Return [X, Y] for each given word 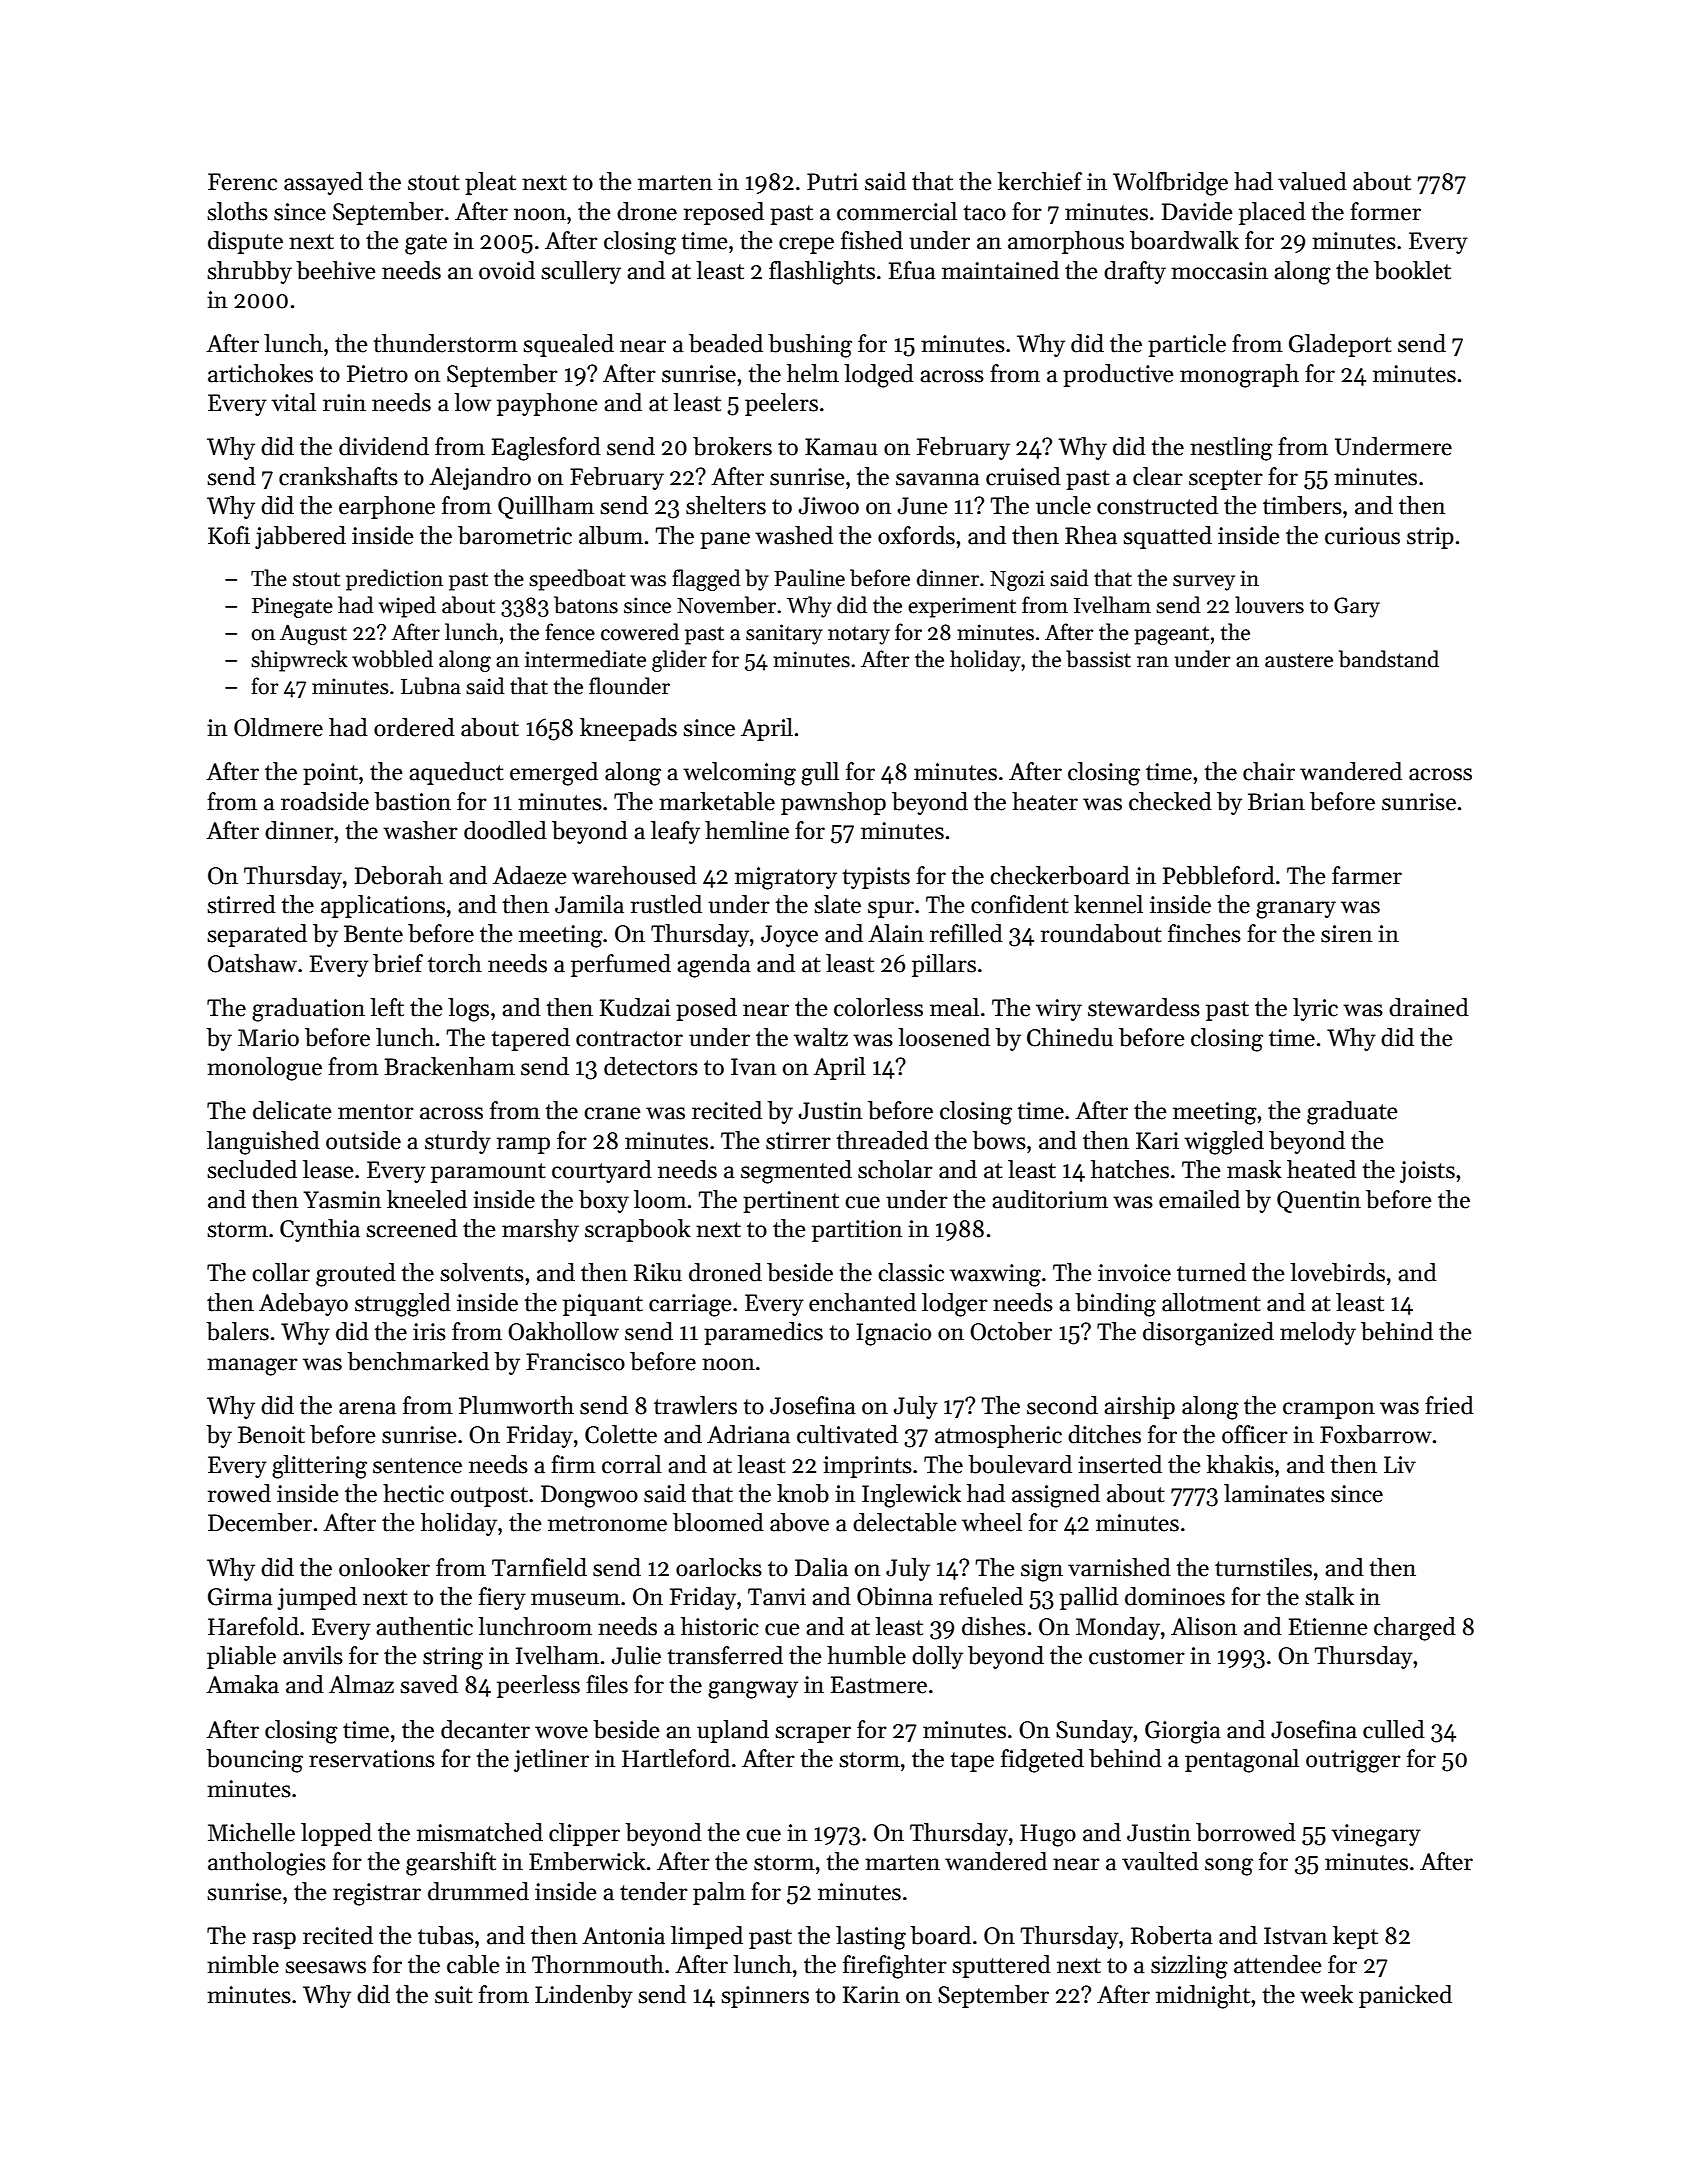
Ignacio [893, 1334]
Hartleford [676, 1758]
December [260, 1522]
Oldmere [278, 727]
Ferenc [242, 182]
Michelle [251, 1832]
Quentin [1319, 1202]
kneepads [628, 729]
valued [1312, 181]
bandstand [1389, 659]
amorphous [1066, 242]
